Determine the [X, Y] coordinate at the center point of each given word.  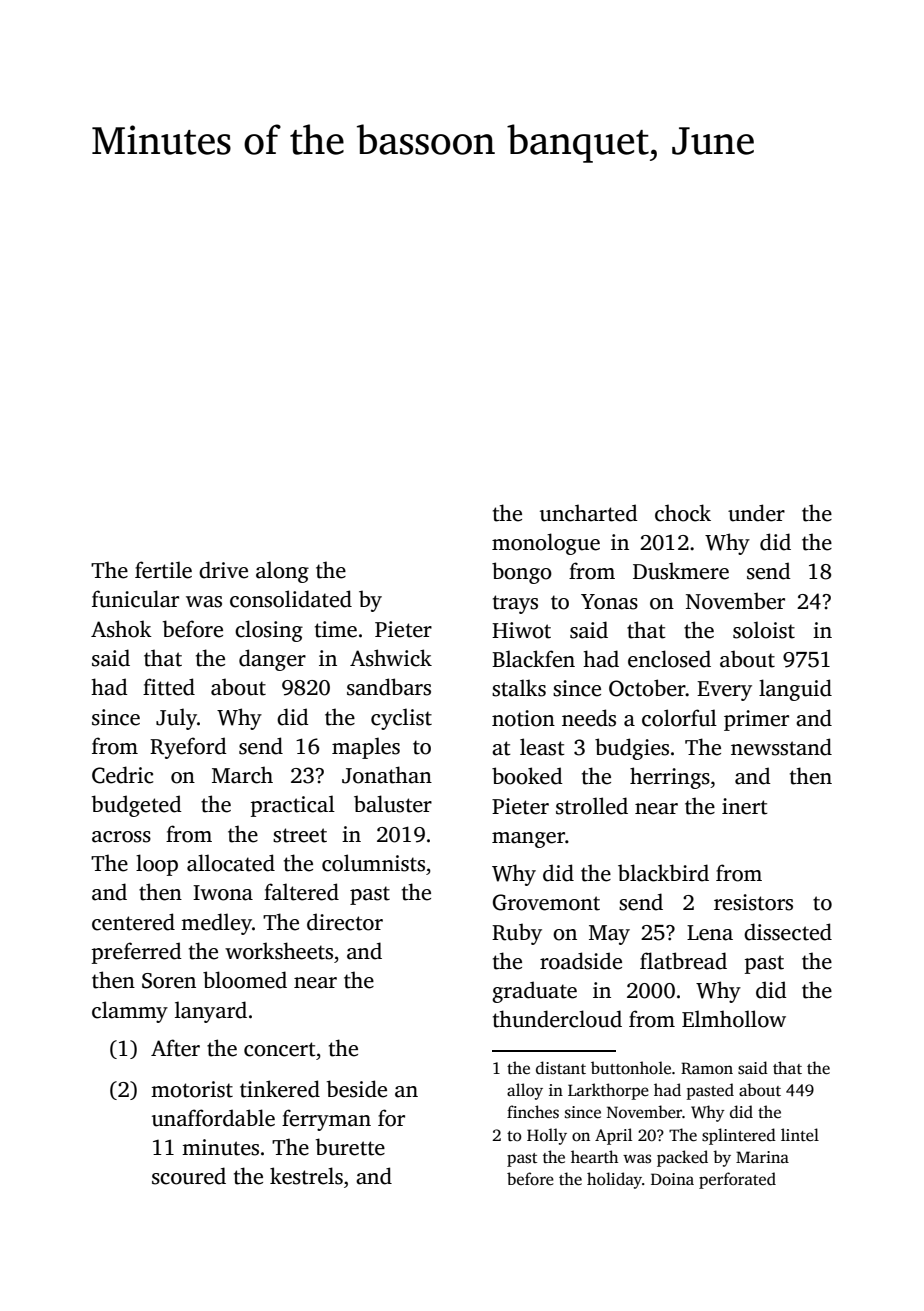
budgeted [137, 806]
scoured [189, 1176]
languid [795, 690]
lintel [800, 1134]
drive [223, 570]
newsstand [781, 747]
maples [366, 748]
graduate [534, 992]
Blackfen [533, 659]
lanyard [211, 1012]
